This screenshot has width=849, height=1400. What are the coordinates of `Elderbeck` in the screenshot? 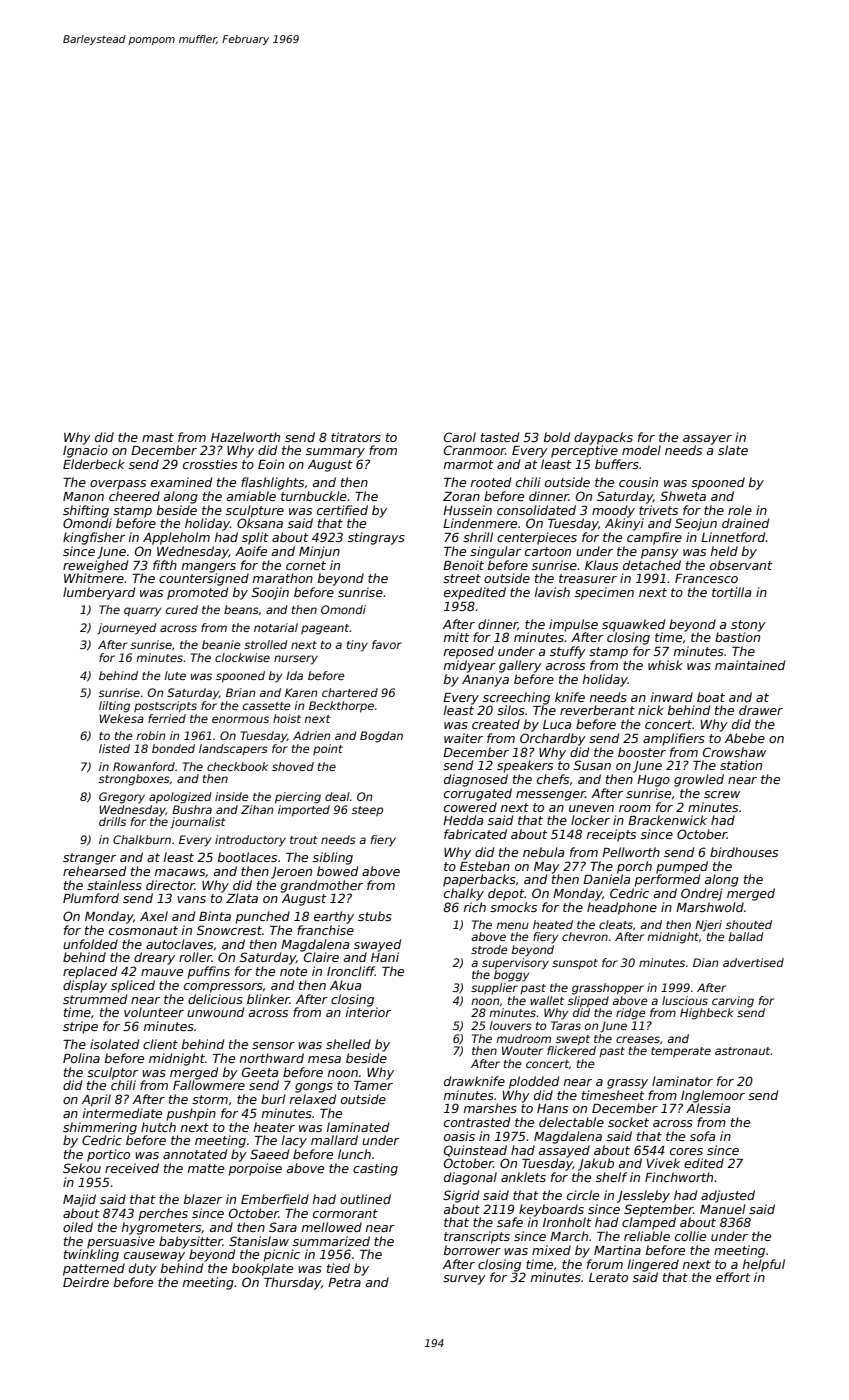 It's located at (94, 464).
